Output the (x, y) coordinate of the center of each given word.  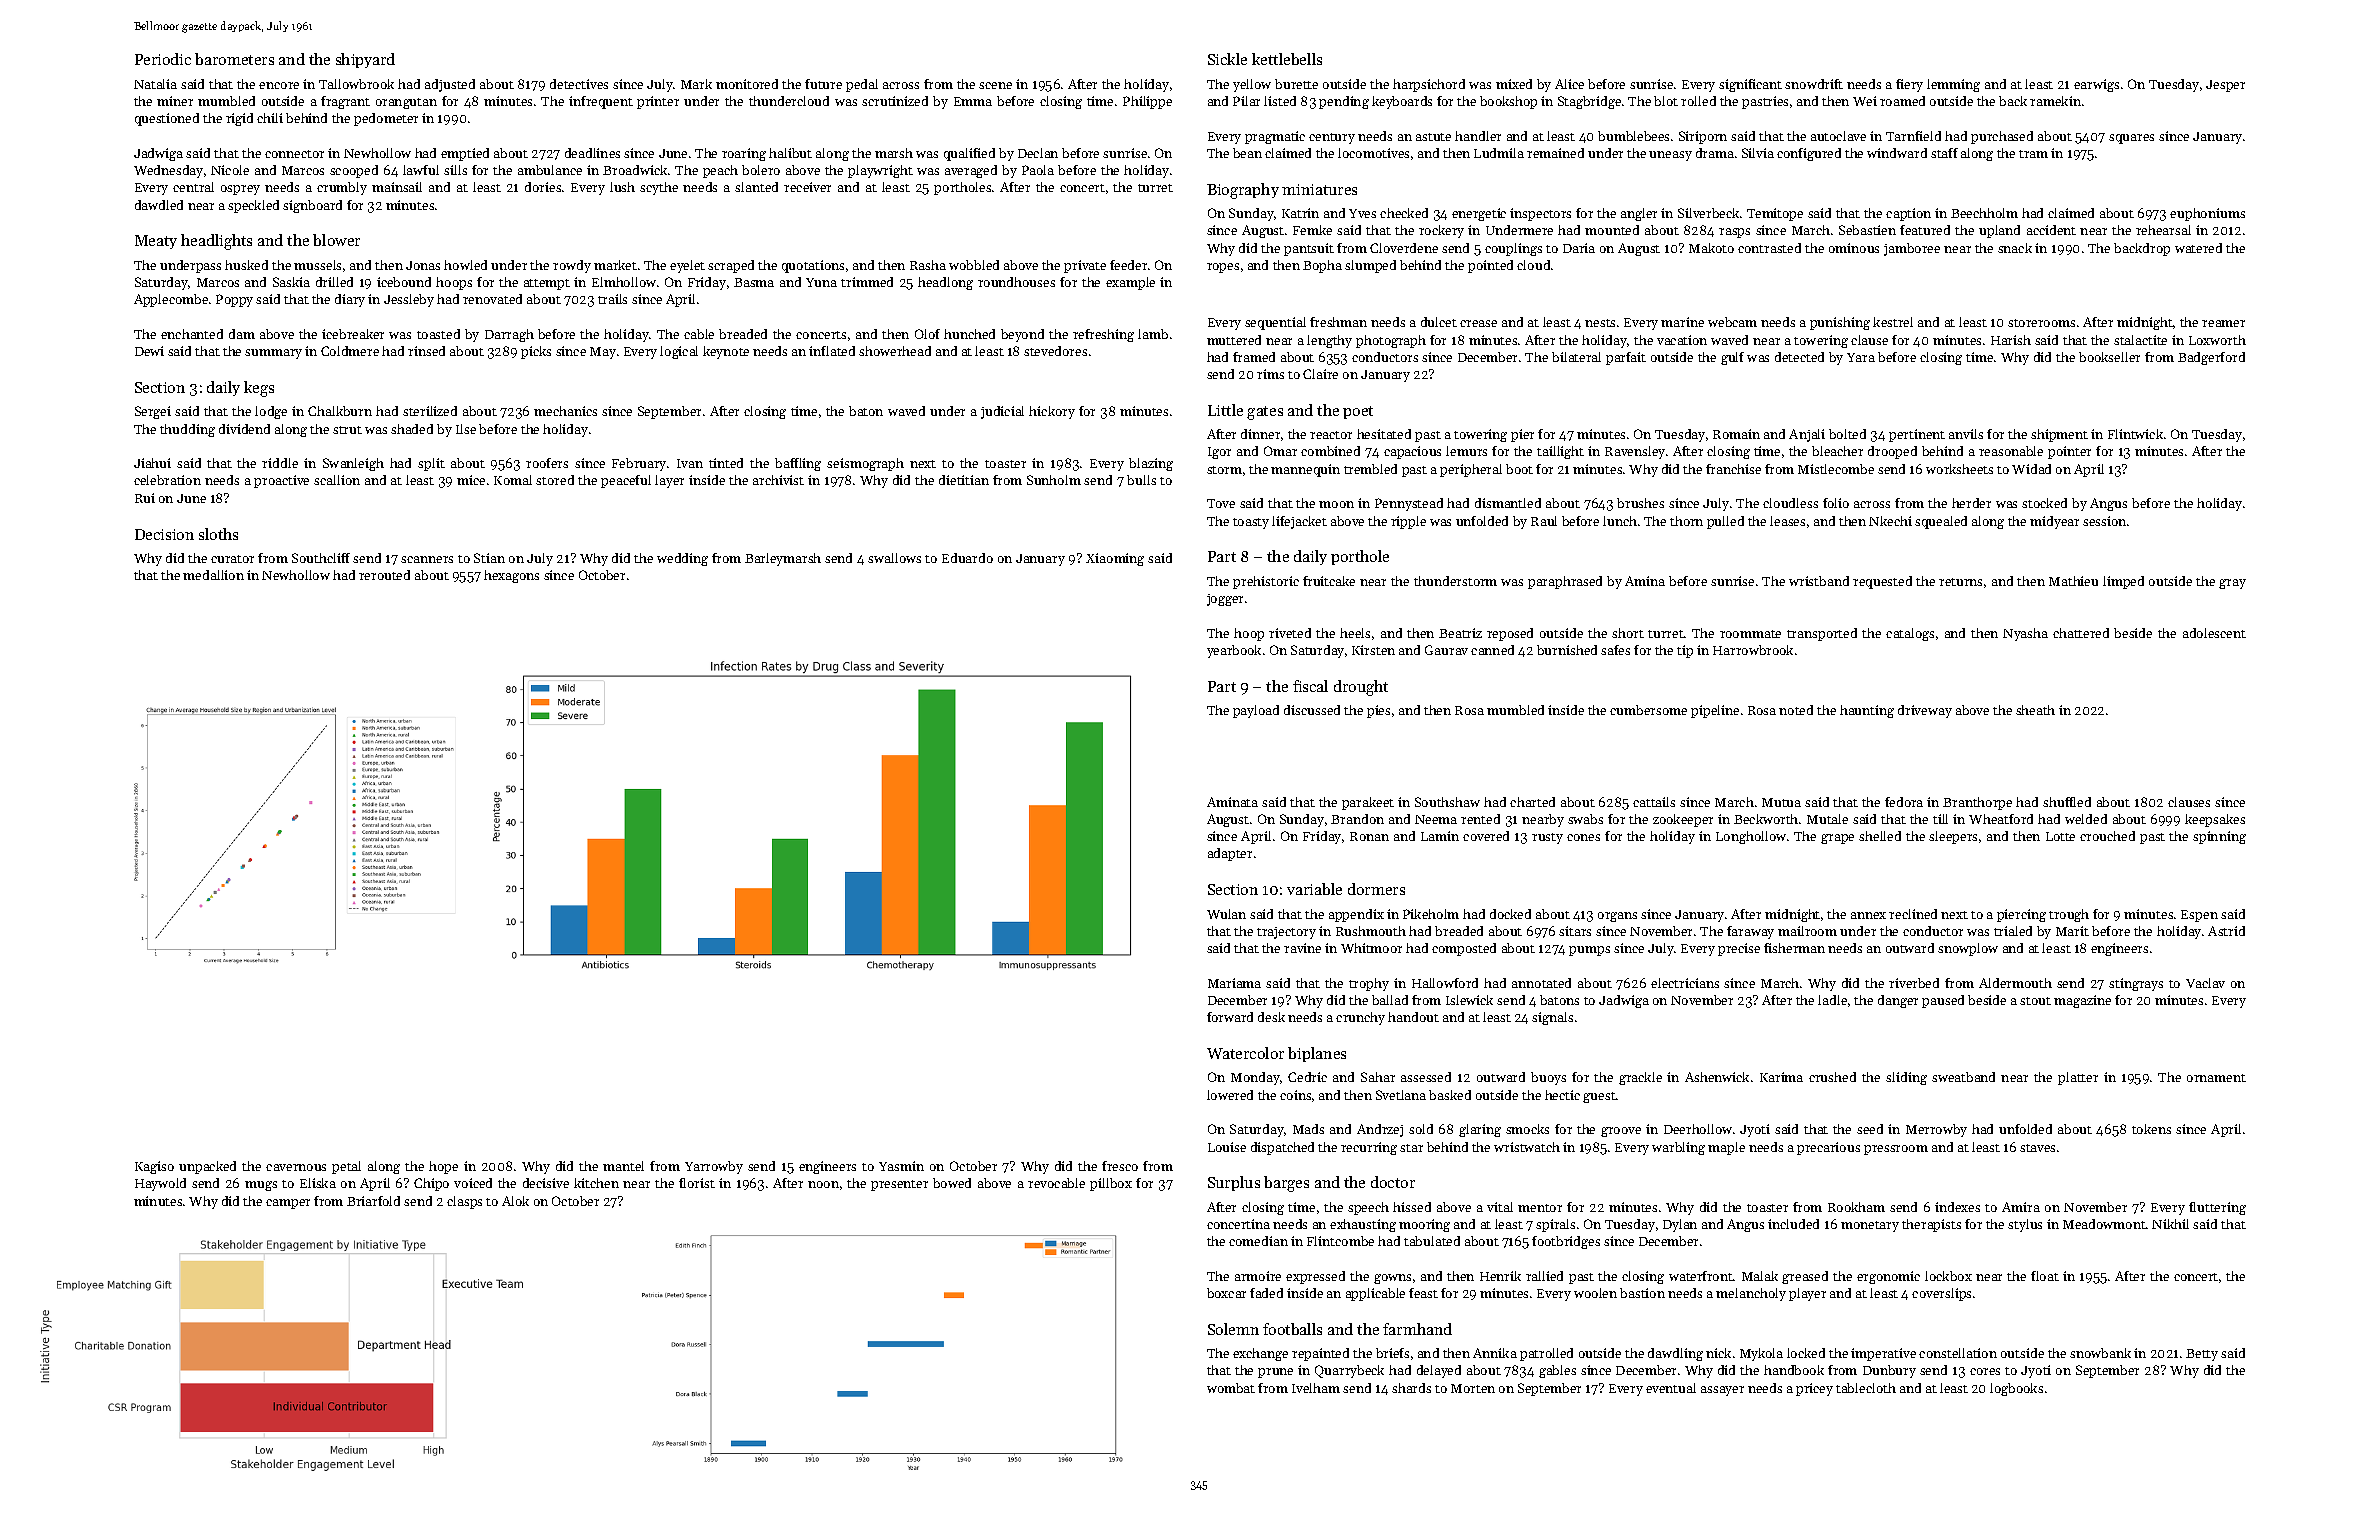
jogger (1225, 600)
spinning (2219, 837)
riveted (1290, 633)
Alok (515, 1201)
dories (543, 187)
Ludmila (1499, 153)
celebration (167, 480)
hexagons (511, 576)
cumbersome (1648, 710)
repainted (1320, 1354)
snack (2015, 248)
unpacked (207, 1167)
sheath (2035, 710)
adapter (1230, 854)
